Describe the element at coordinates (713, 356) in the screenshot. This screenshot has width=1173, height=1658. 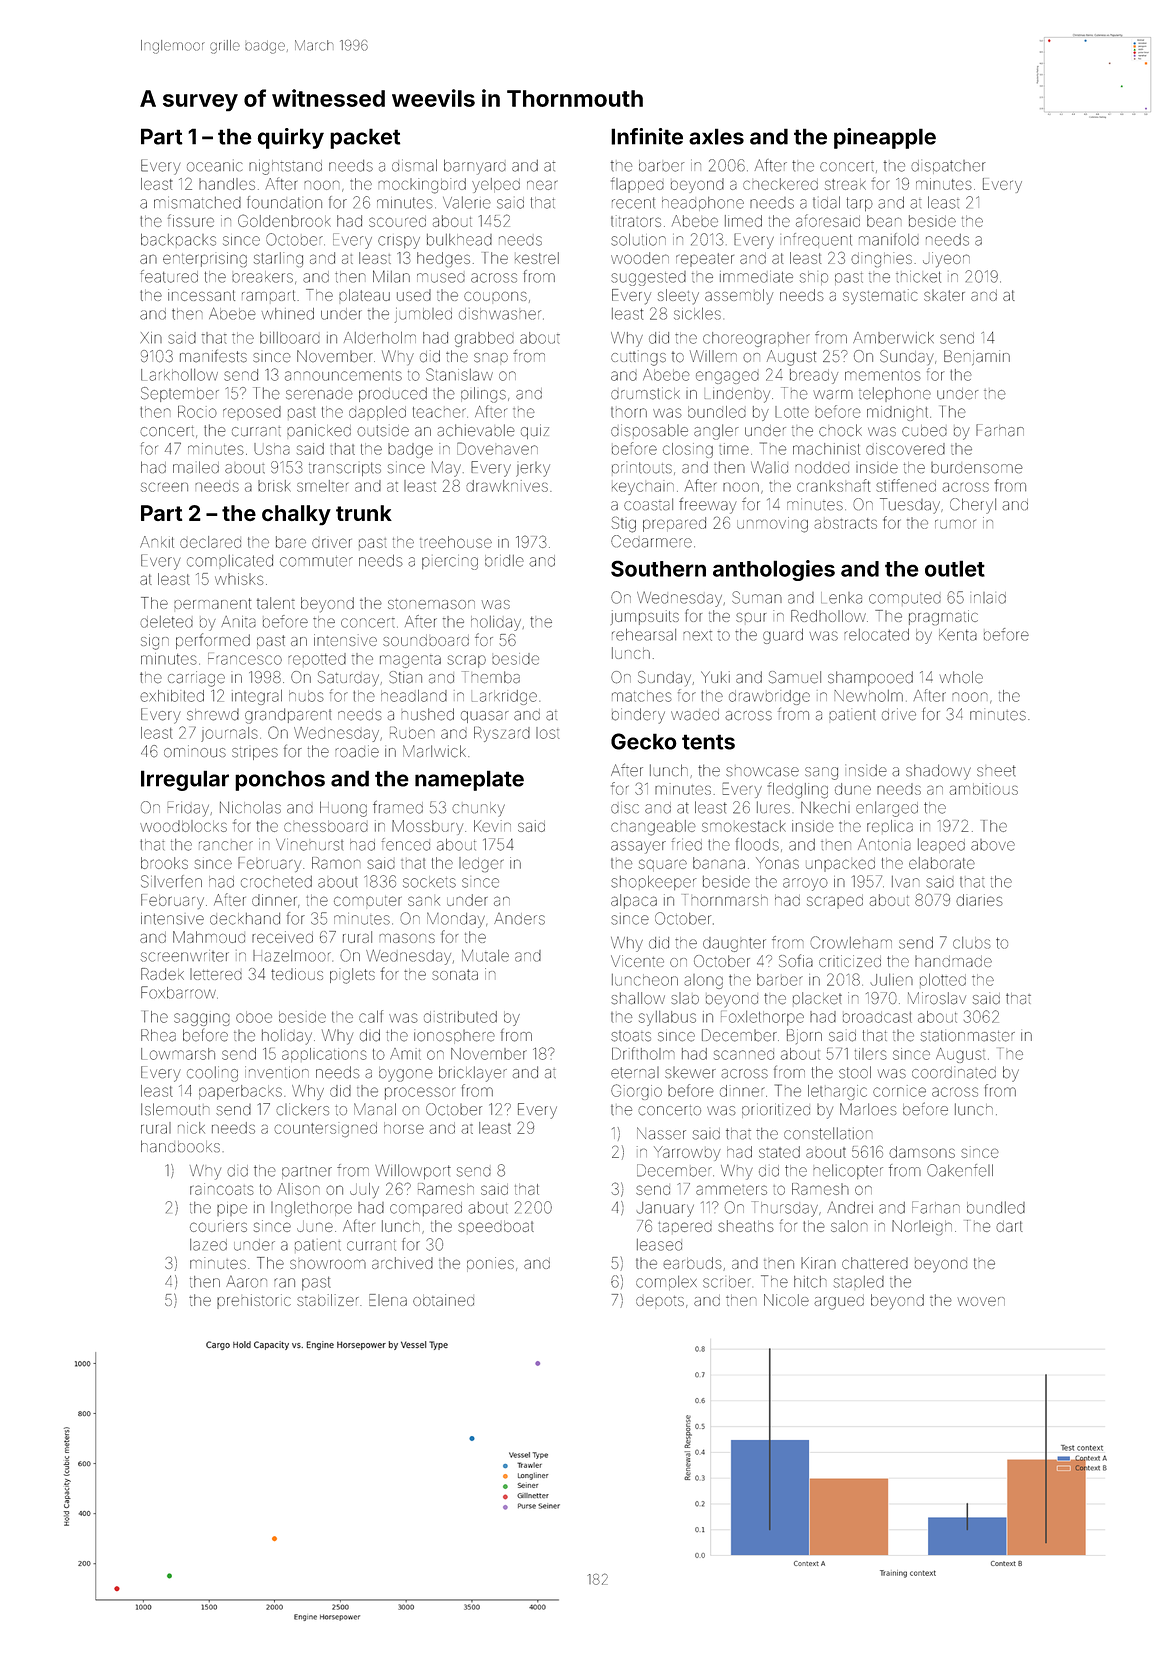
I see `Willem` at that location.
